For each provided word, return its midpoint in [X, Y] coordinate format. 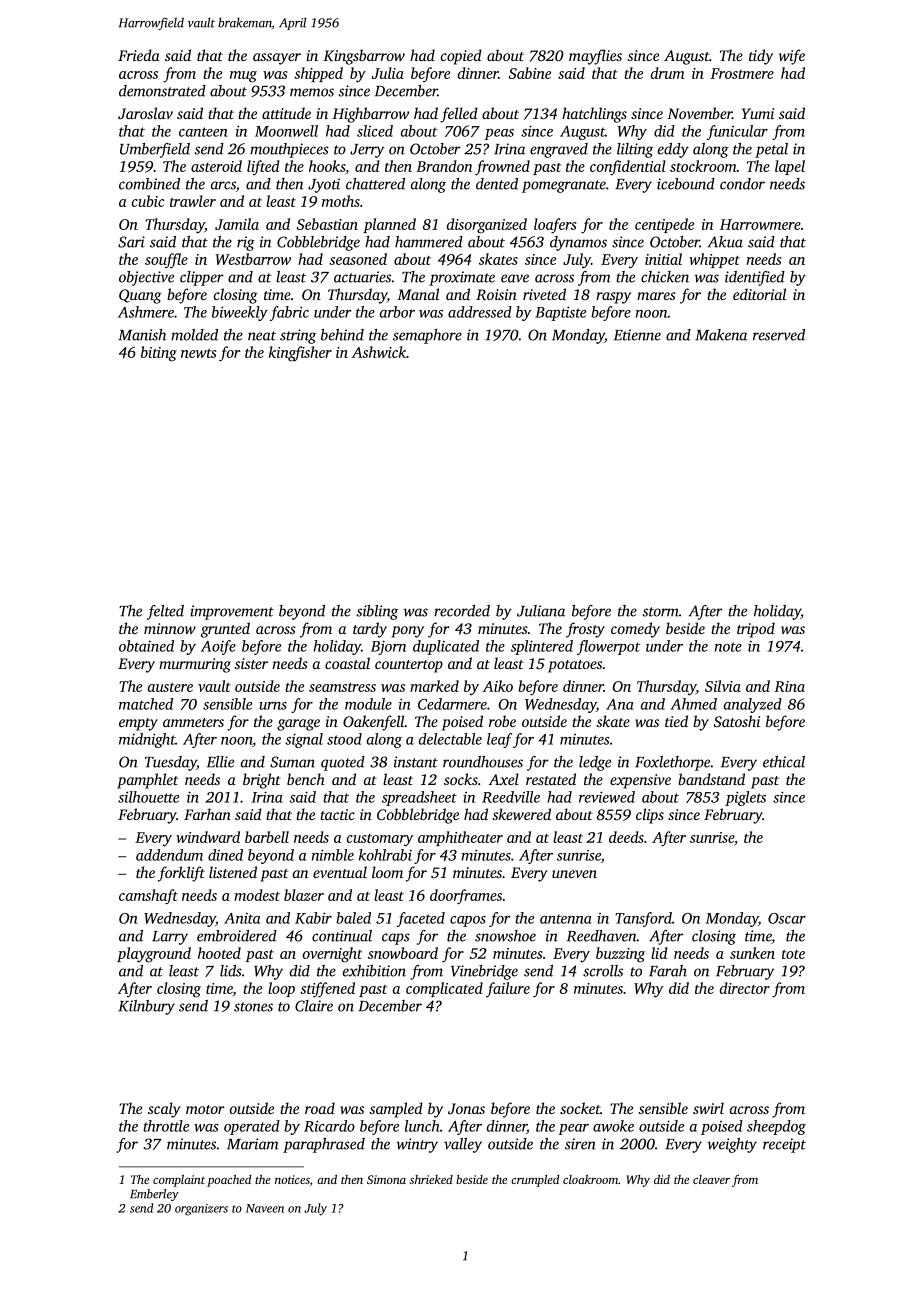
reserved [779, 335]
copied [461, 57]
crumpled [535, 1181]
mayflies [595, 57]
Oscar [787, 918]
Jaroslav [145, 113]
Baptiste [560, 313]
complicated [444, 989]
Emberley [154, 1195]
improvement [232, 612]
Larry [170, 938]
